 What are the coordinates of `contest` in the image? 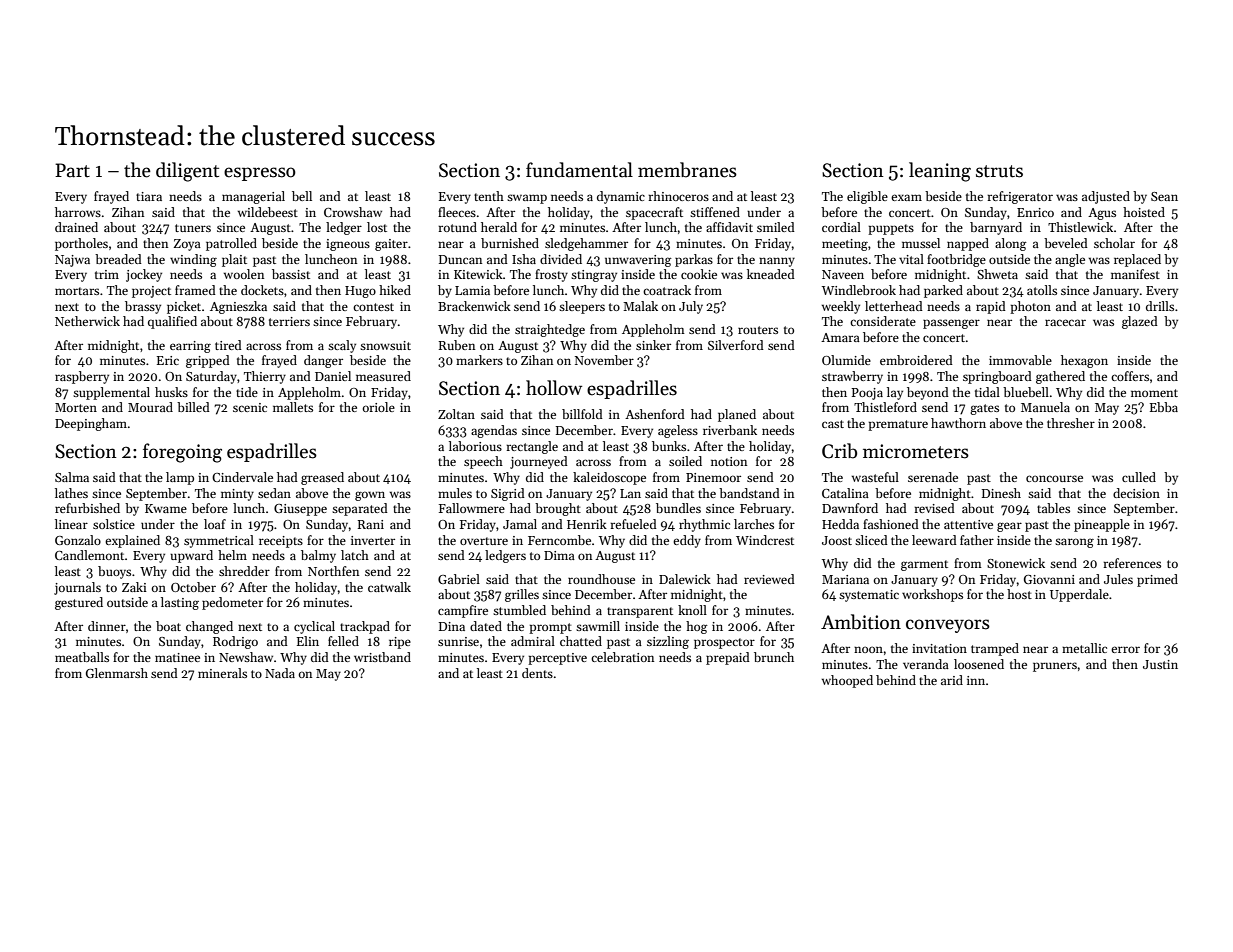 It's located at (373, 307).
